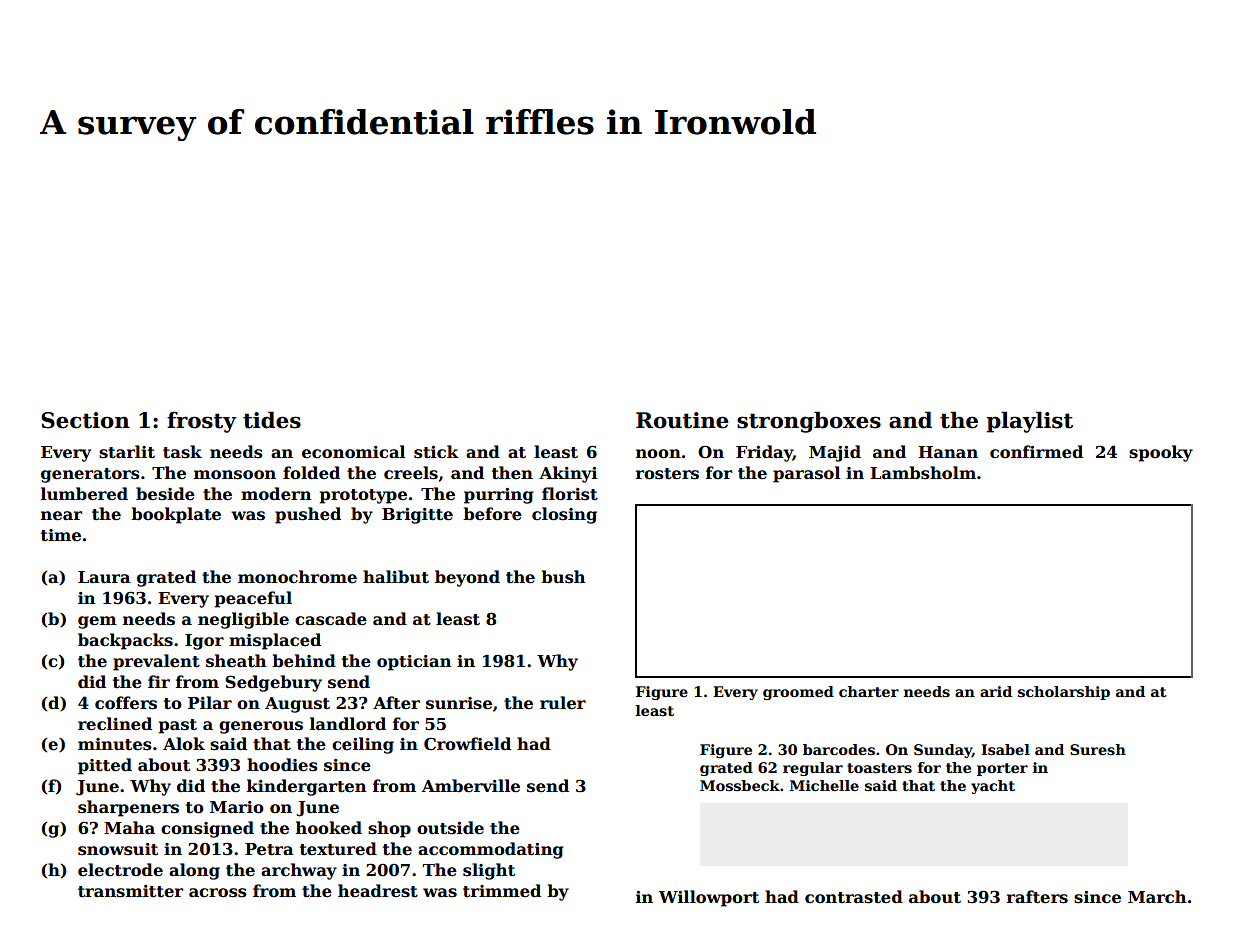 This screenshot has width=1233, height=952. I want to click on Petra, so click(269, 849).
